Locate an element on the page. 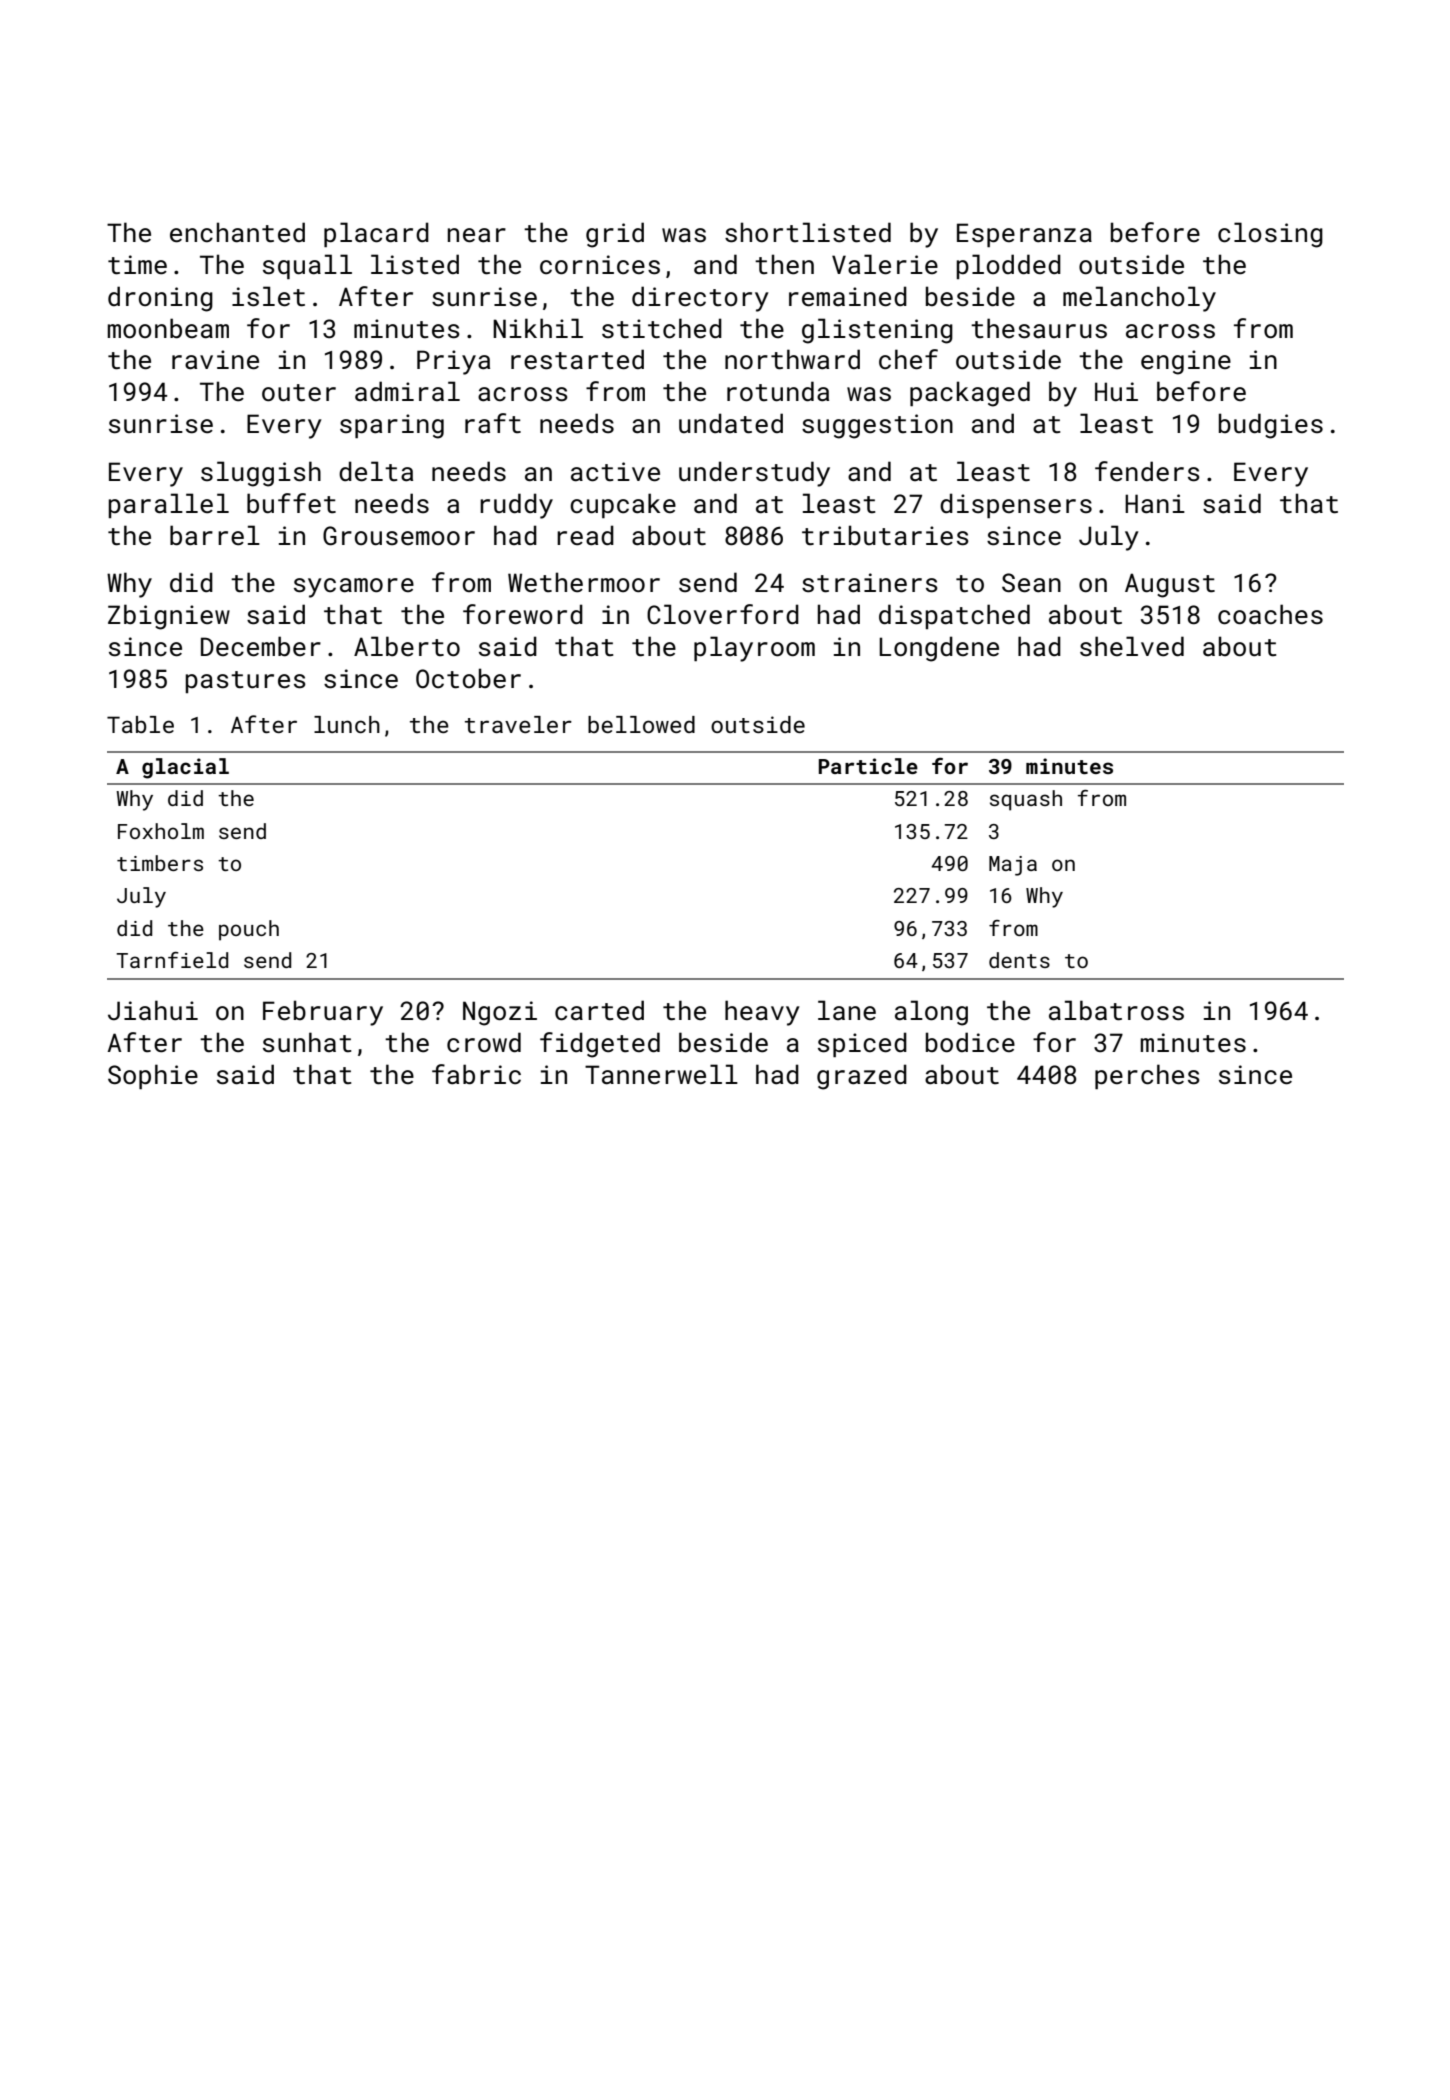 This page has width=1450, height=2100. restarted is located at coordinates (577, 359).
